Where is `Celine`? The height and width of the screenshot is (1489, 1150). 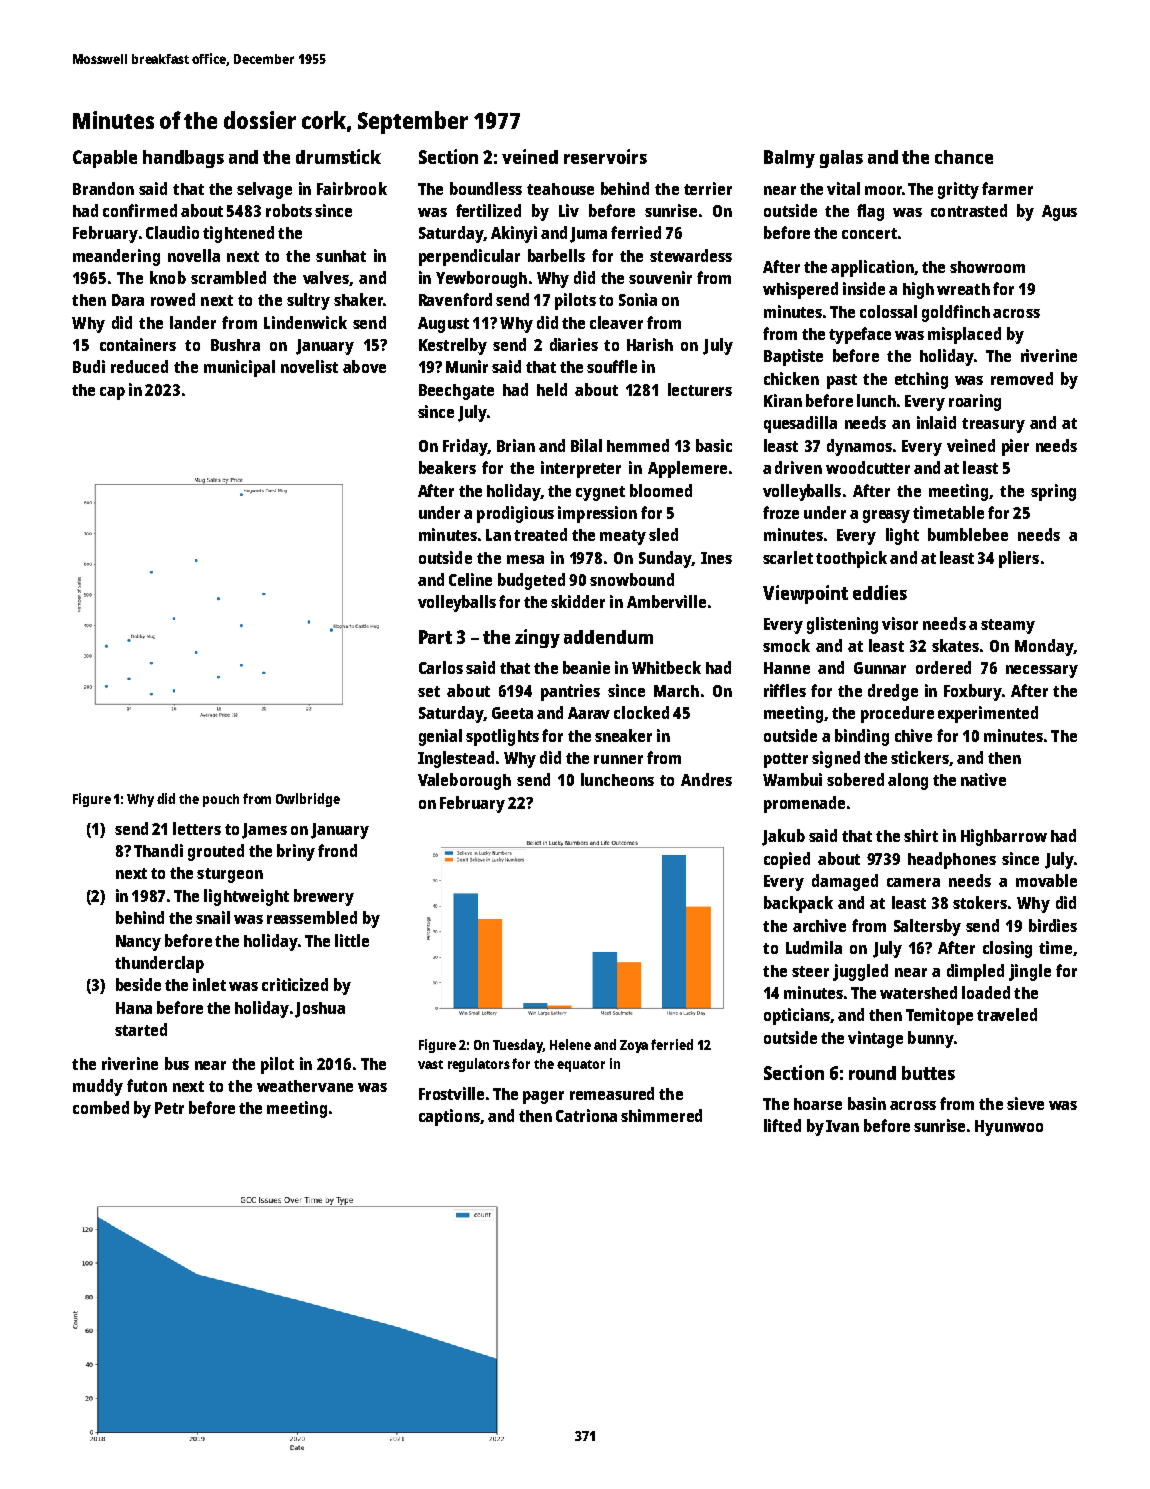 Celine is located at coordinates (470, 579).
